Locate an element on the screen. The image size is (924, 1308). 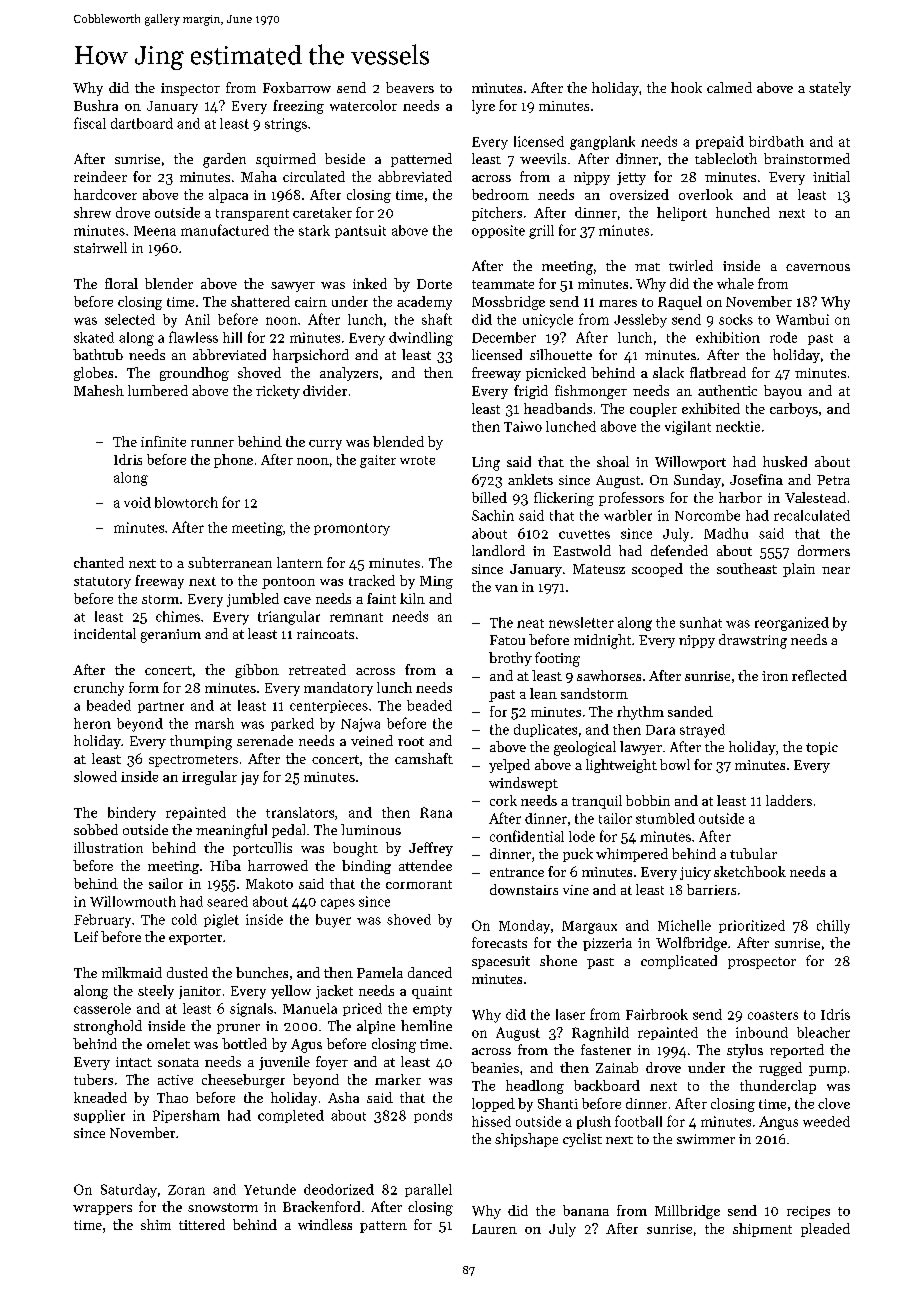
inspector is located at coordinates (190, 89).
